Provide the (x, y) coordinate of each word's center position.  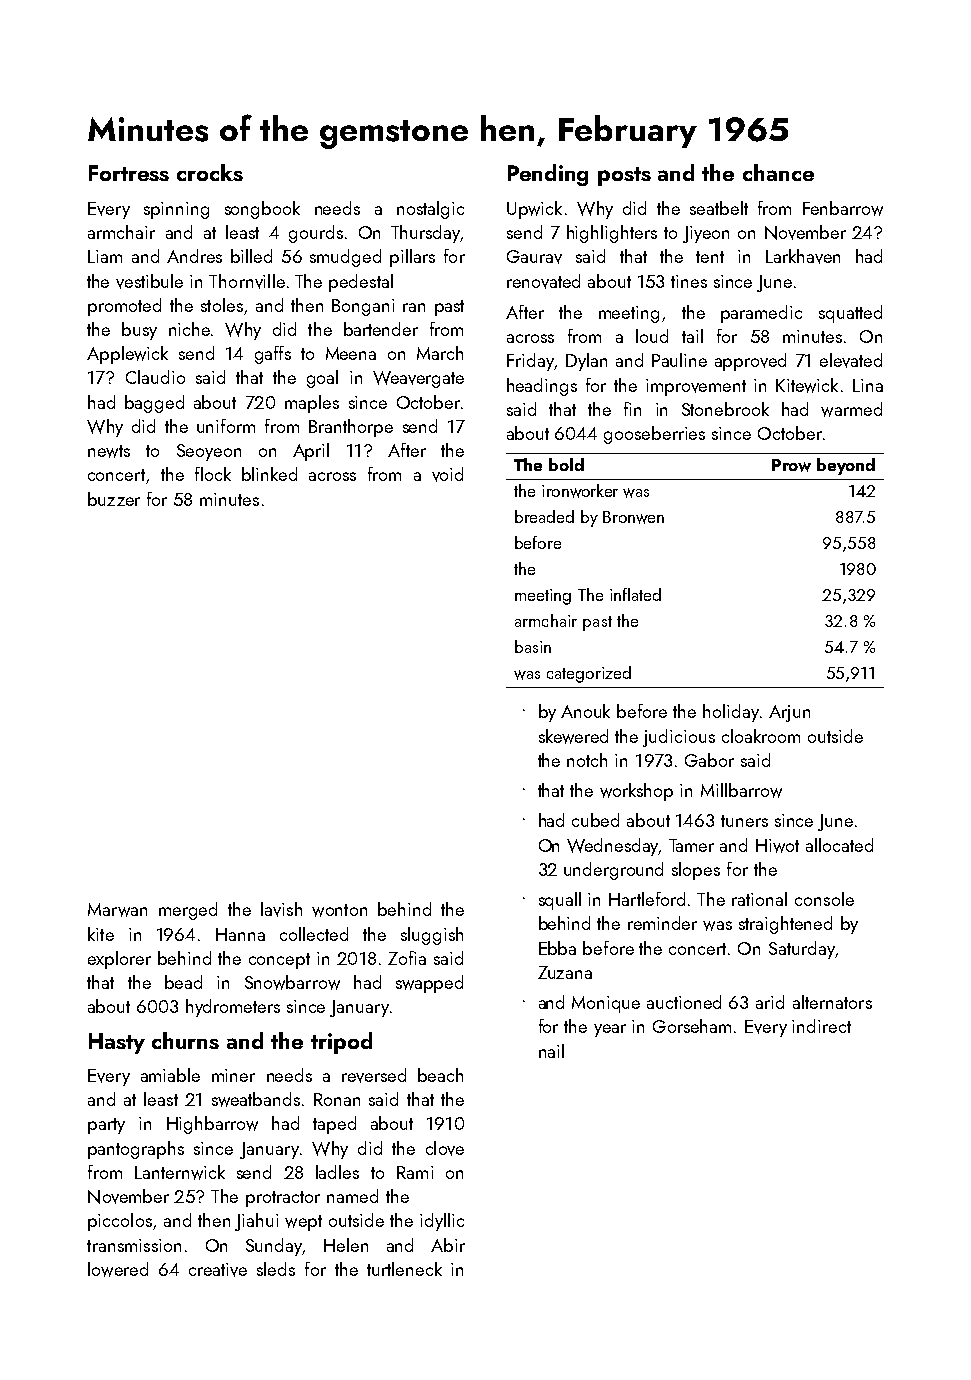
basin (533, 646)
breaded (544, 516)
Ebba (557, 948)
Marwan (117, 910)
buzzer (114, 499)
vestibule (149, 281)
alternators (832, 1002)
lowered (118, 1269)
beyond (846, 466)
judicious (679, 738)
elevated (851, 360)
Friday (530, 362)
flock (213, 474)
